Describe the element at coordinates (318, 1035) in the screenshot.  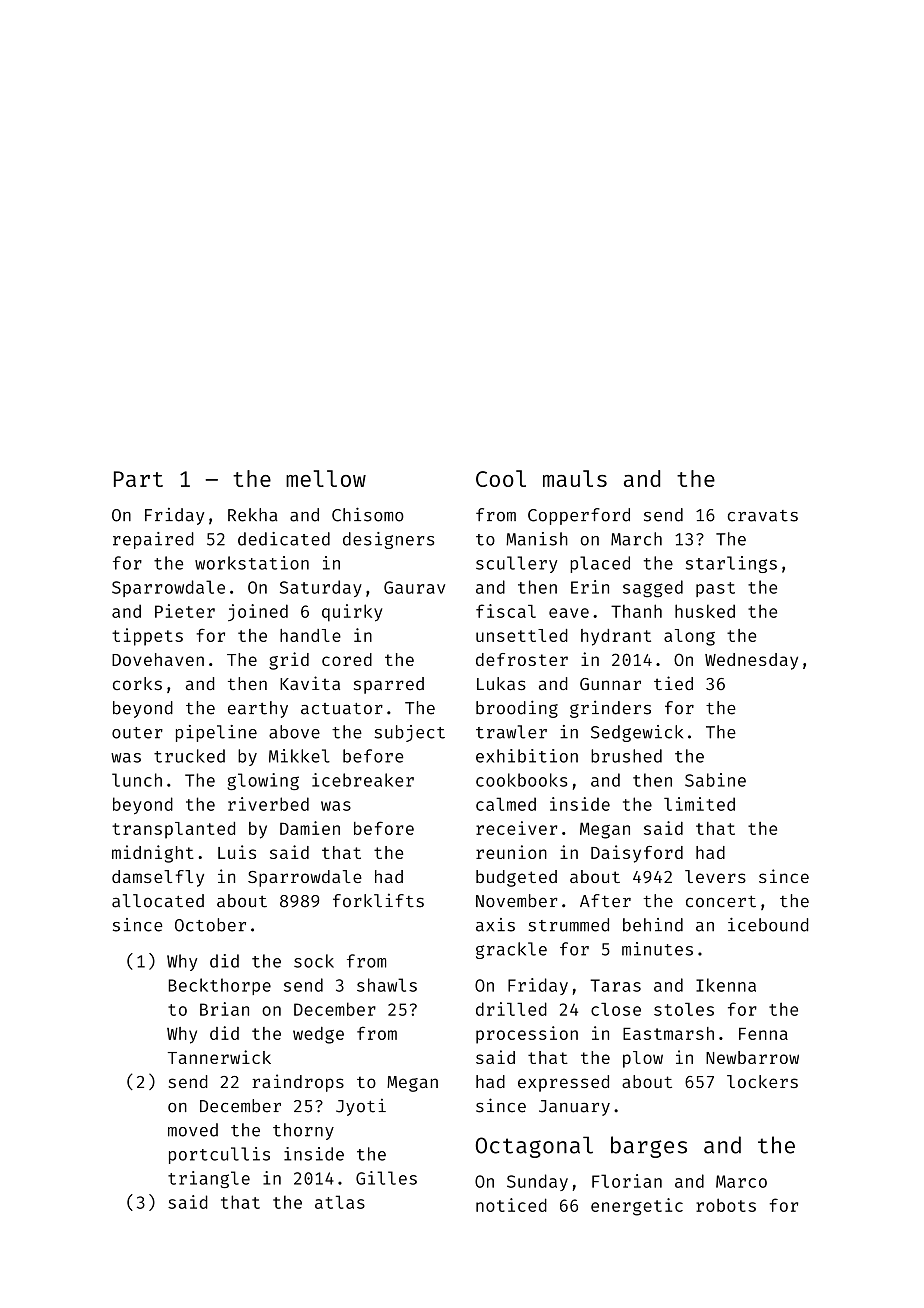
I see `wedge` at that location.
